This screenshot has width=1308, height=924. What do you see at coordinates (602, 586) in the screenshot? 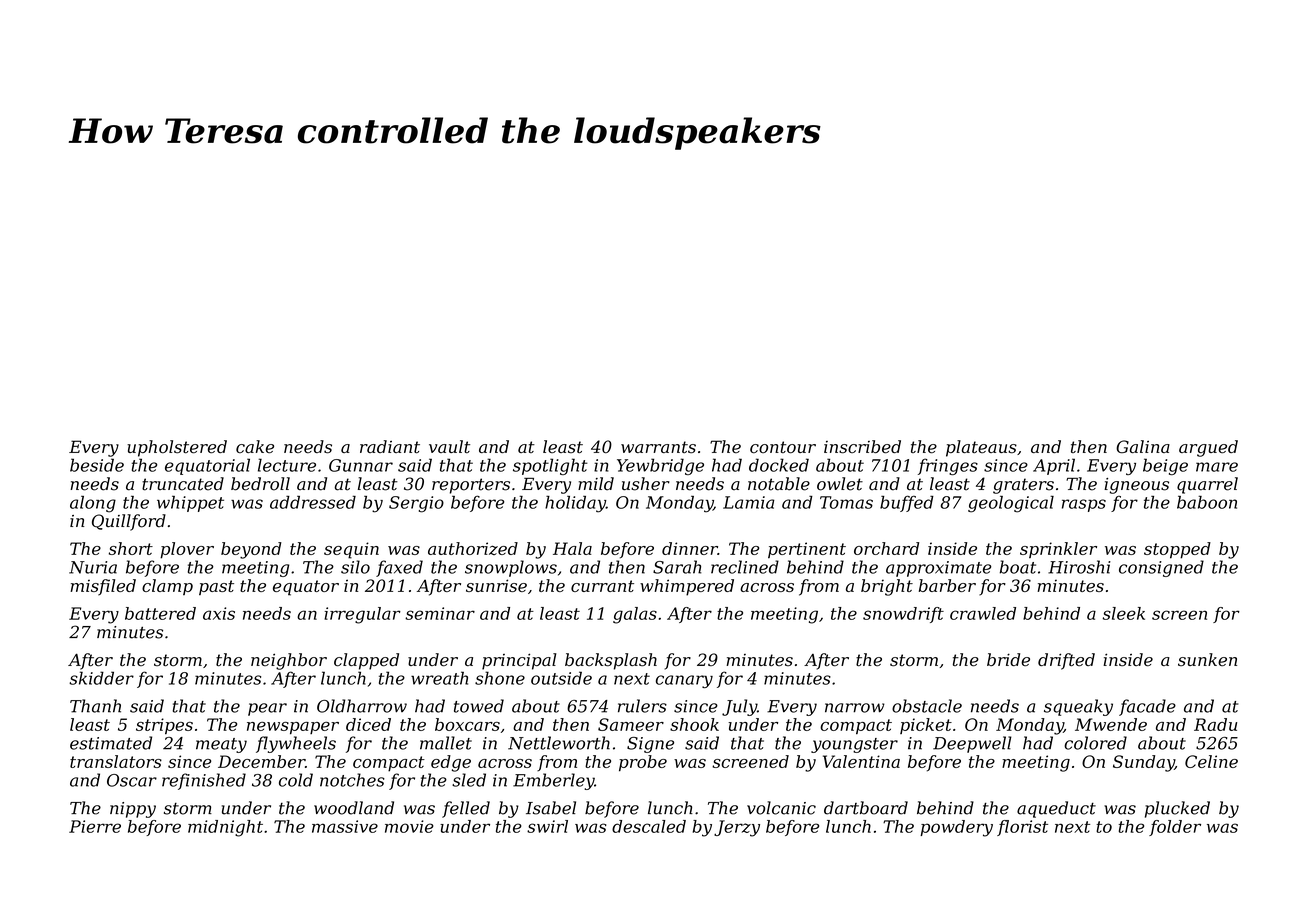
I see `currant` at bounding box center [602, 586].
